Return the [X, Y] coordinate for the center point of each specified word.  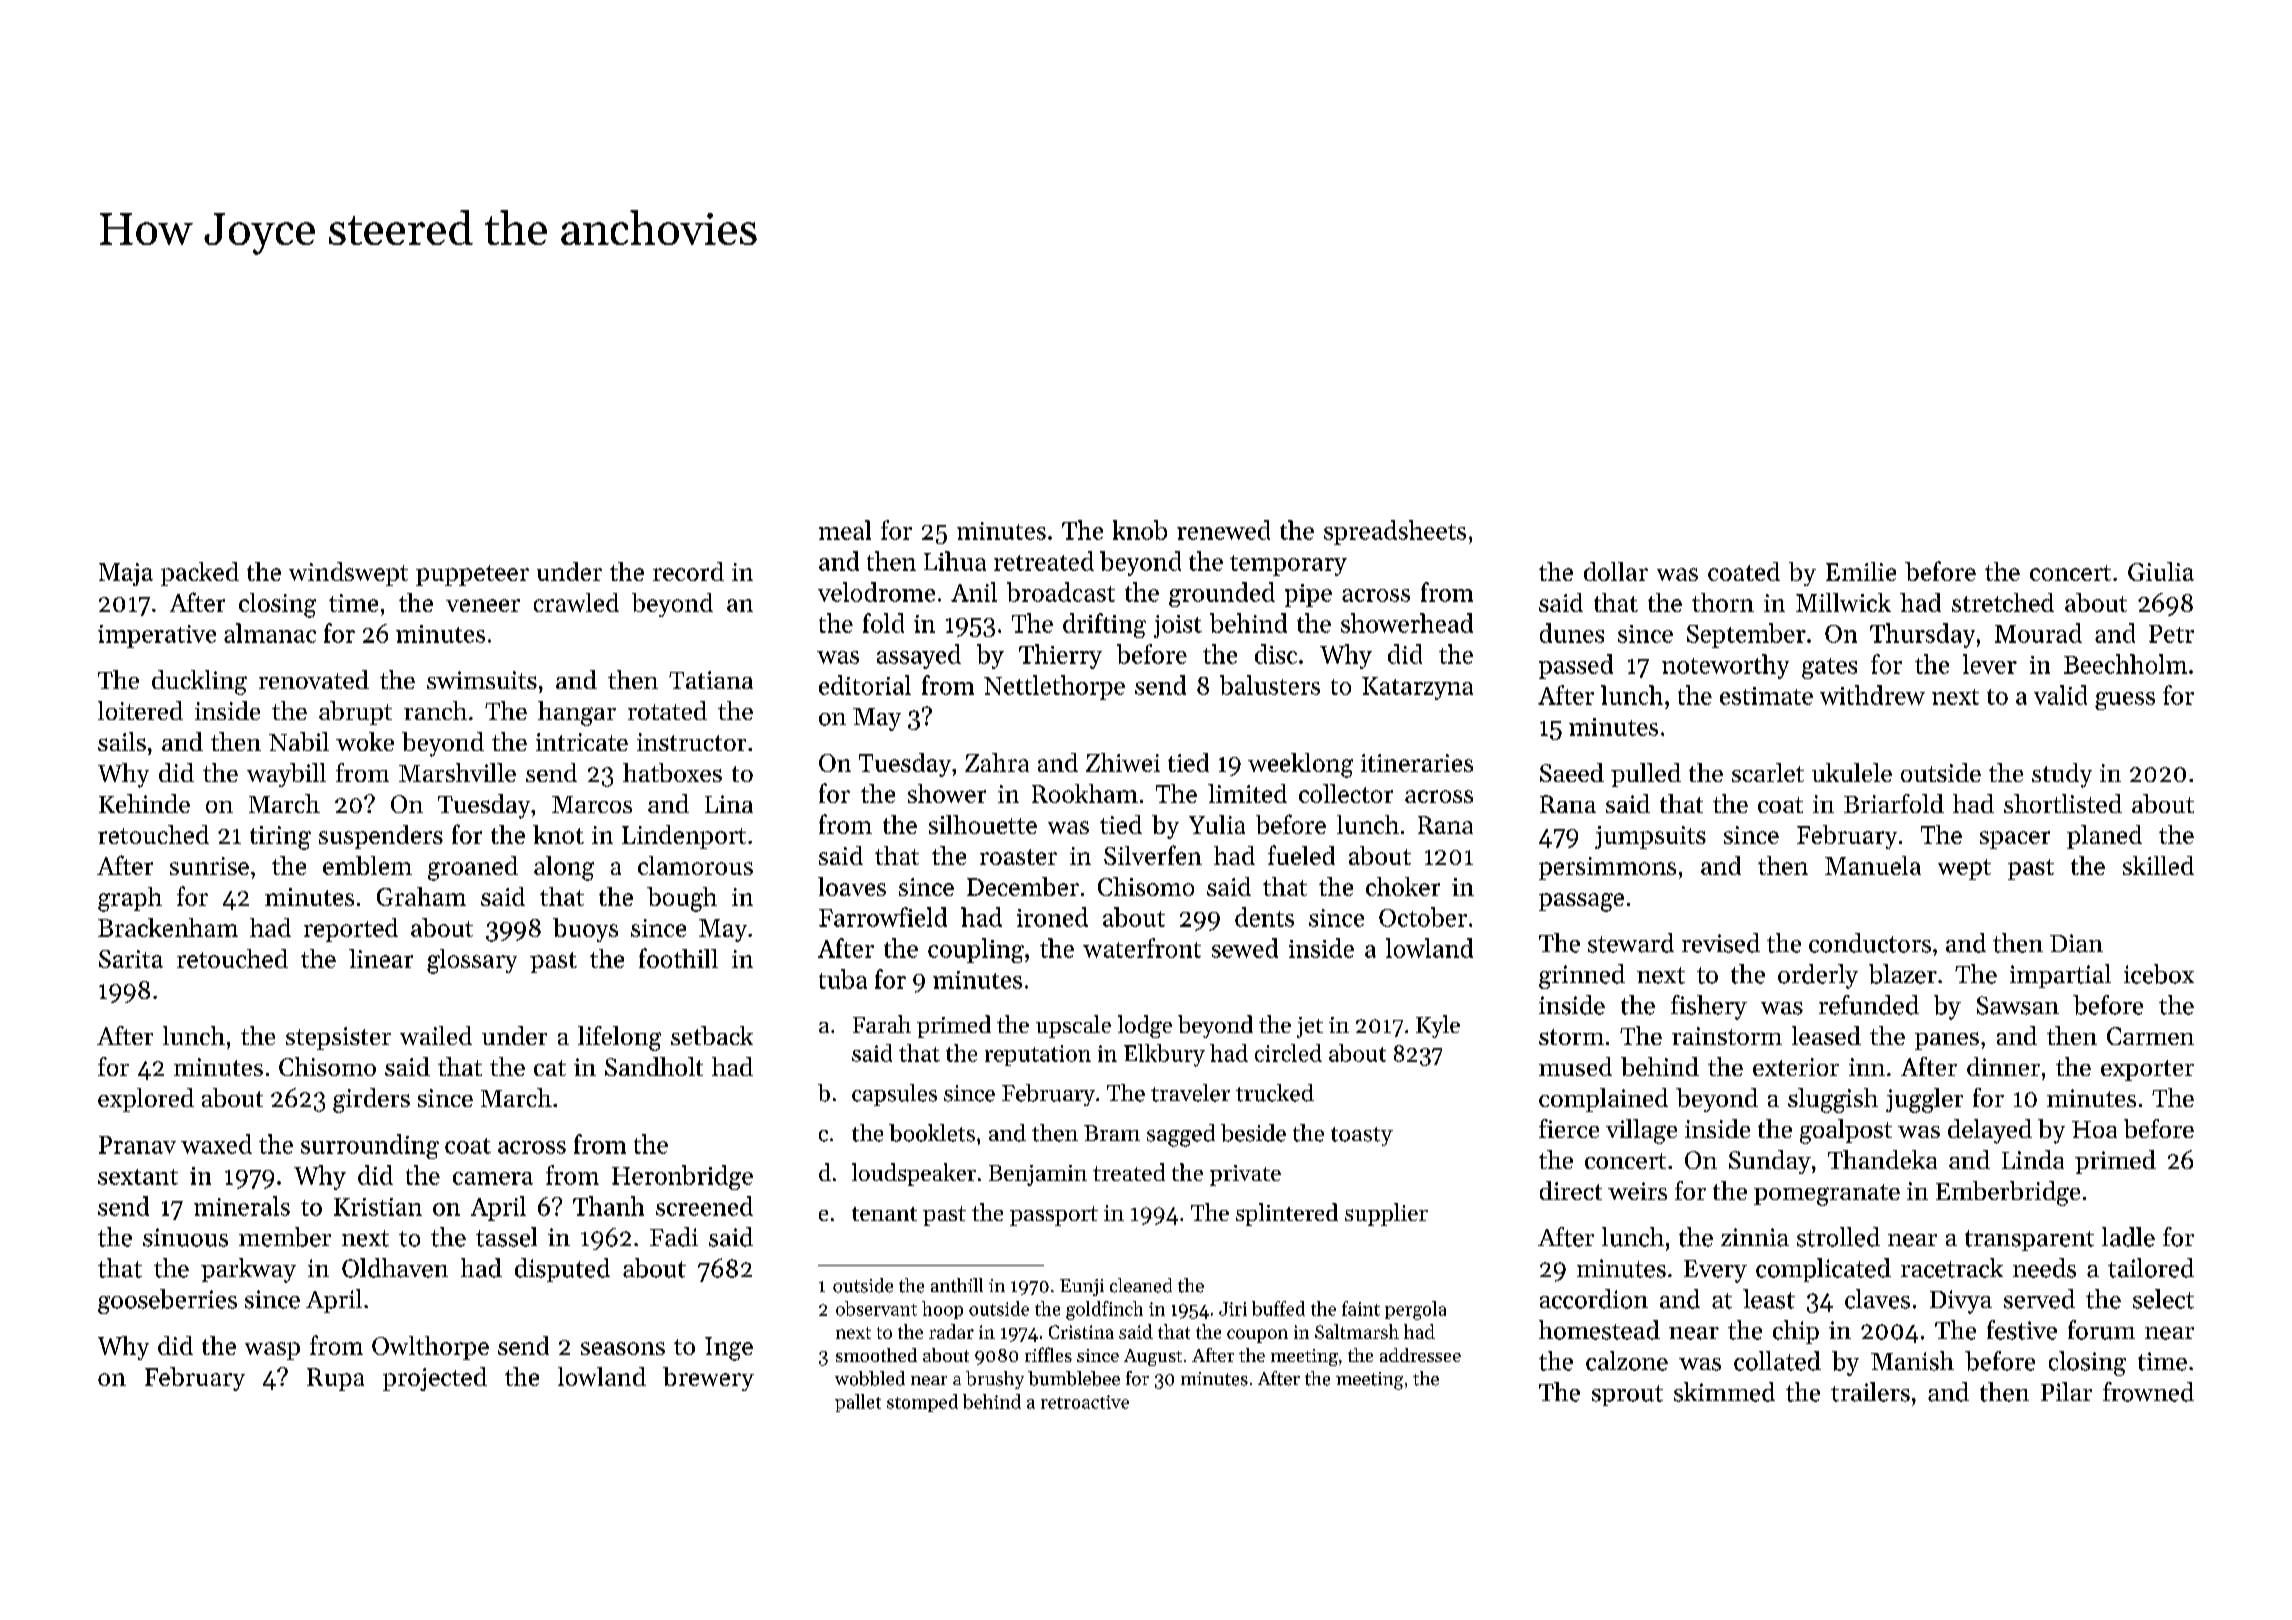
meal [845, 530]
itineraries [1417, 763]
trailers [1870, 1392]
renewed [1223, 530]
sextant [138, 1177]
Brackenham [168, 927]
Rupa [335, 1379]
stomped [922, 1403]
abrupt [355, 713]
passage [1581, 902]
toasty [1362, 1136]
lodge [1145, 1026]
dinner [2003, 1066]
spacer [2015, 840]
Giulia [2161, 571]
